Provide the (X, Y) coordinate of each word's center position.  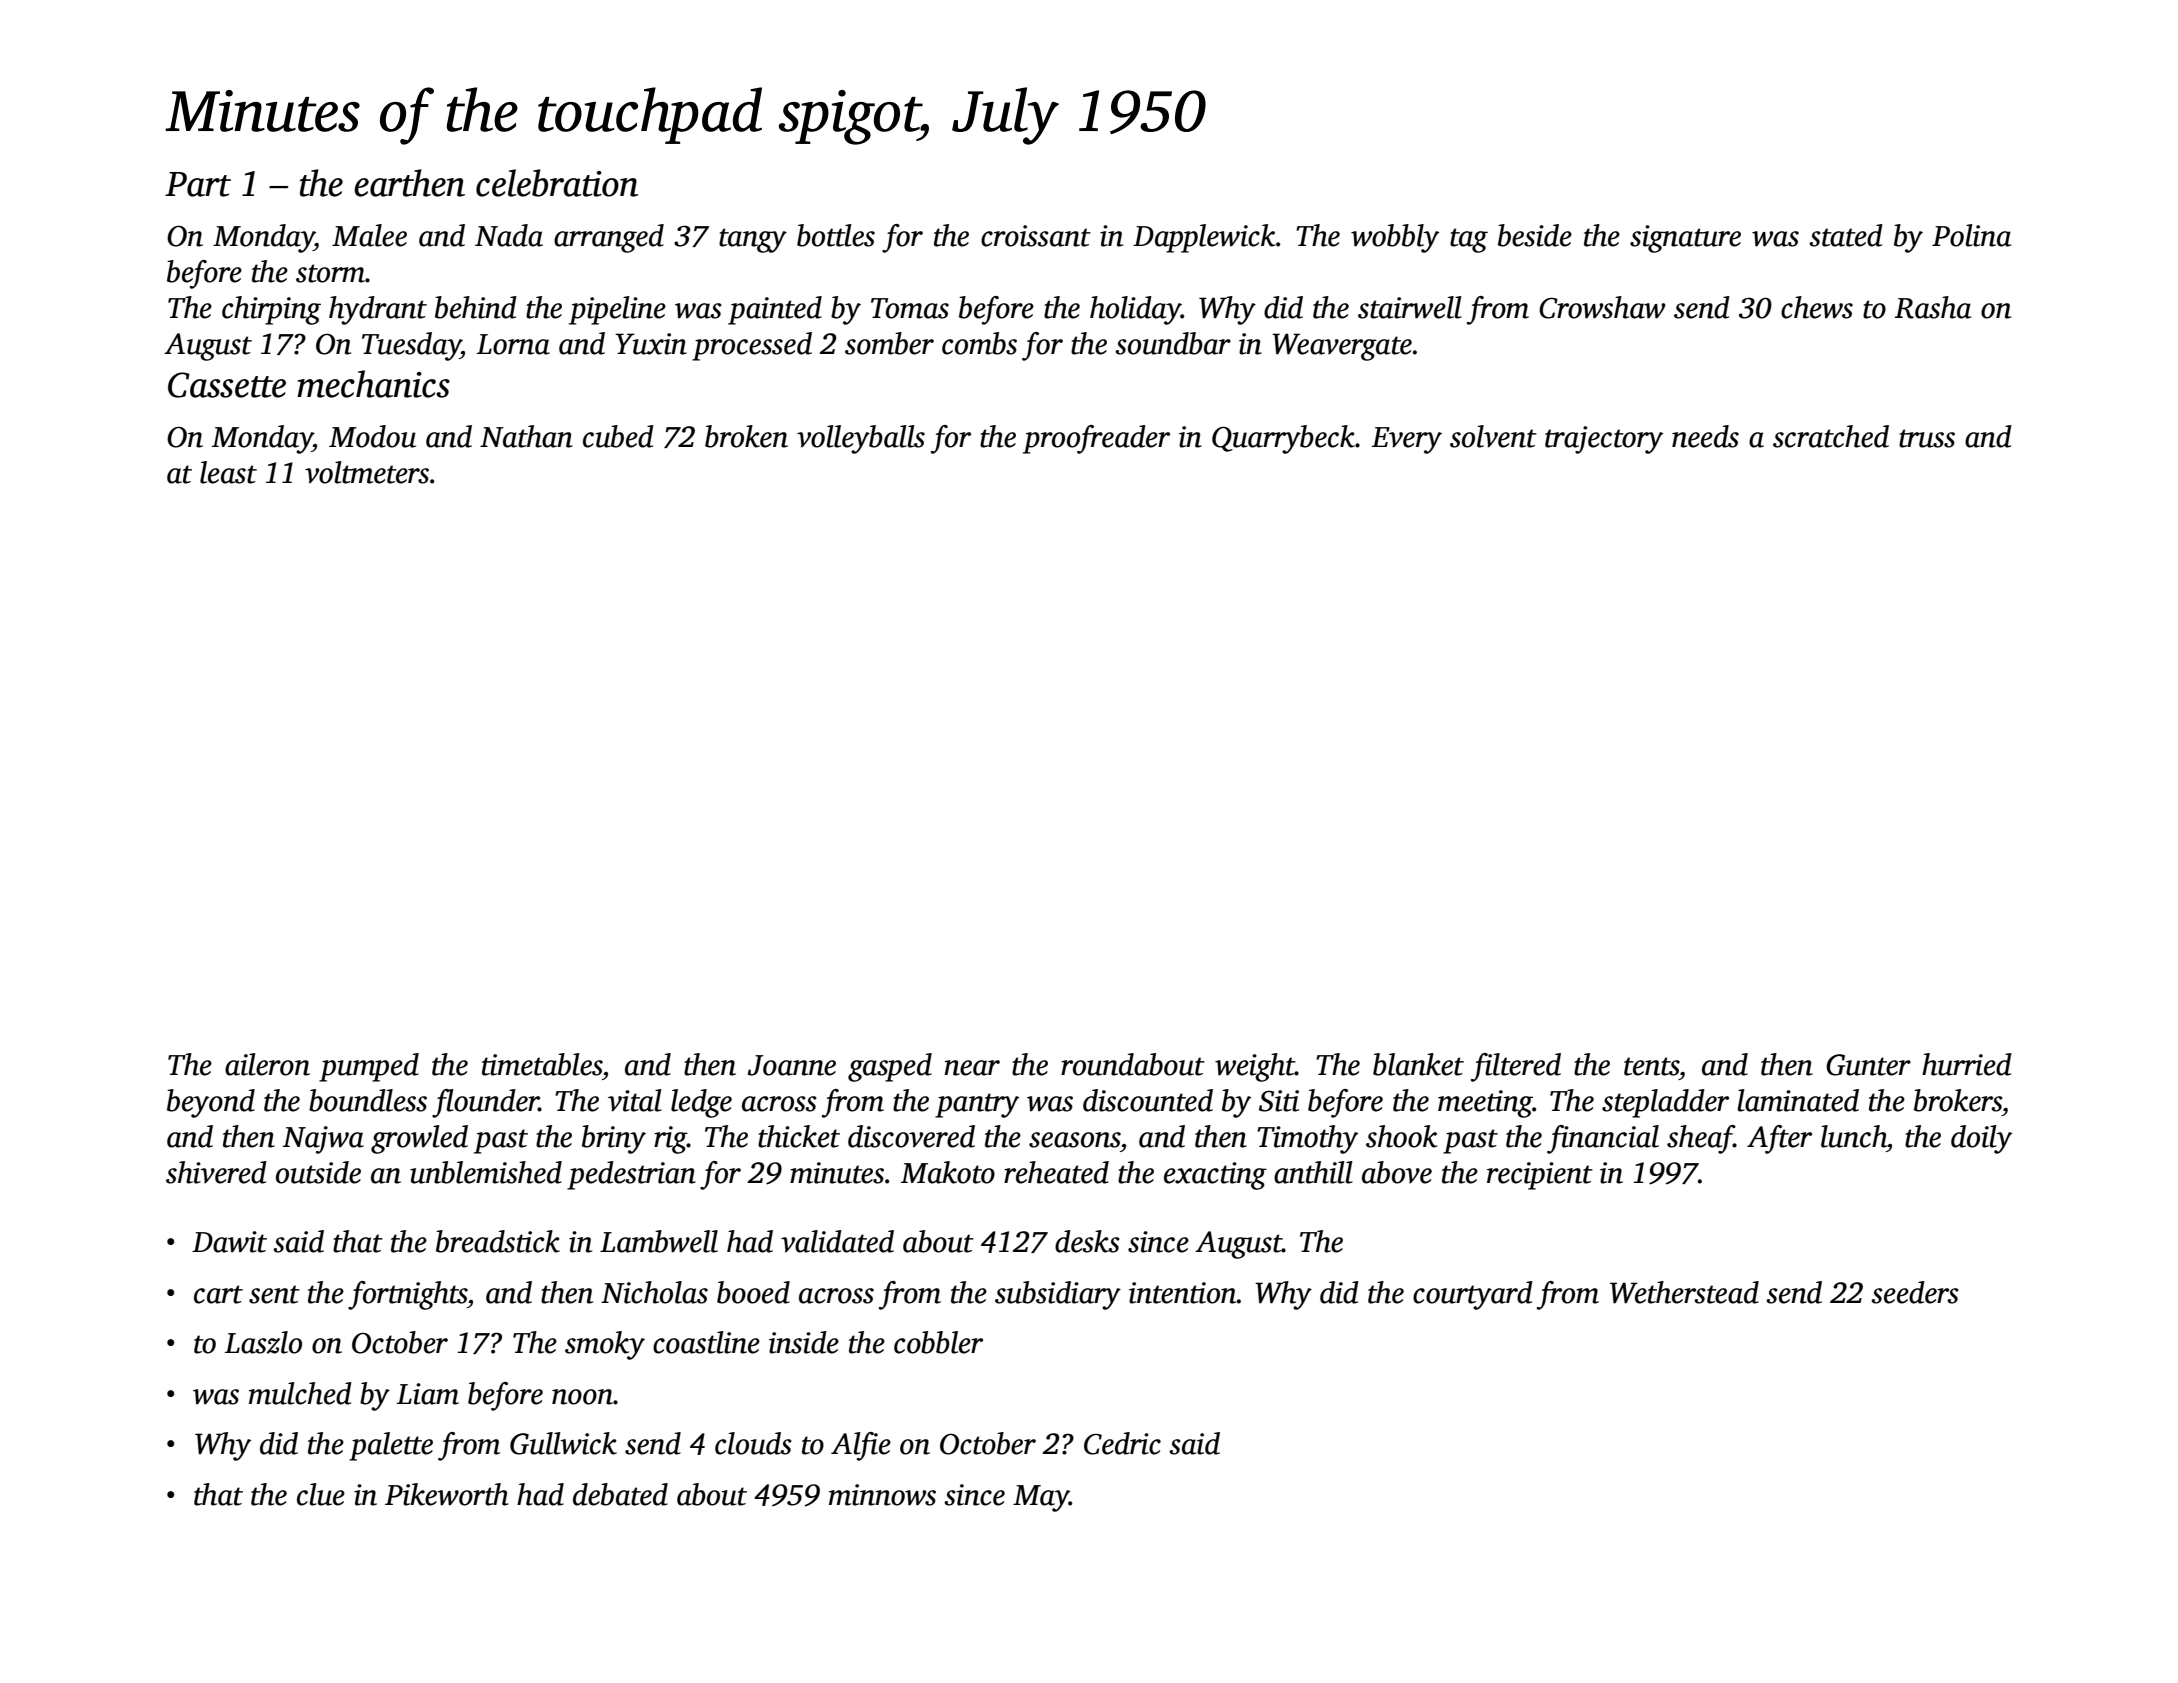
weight (1255, 1067)
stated (1846, 235)
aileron (267, 1064)
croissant (1036, 236)
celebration (557, 183)
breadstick (498, 1241)
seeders (1915, 1292)
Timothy (1307, 1139)
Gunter (1868, 1065)
